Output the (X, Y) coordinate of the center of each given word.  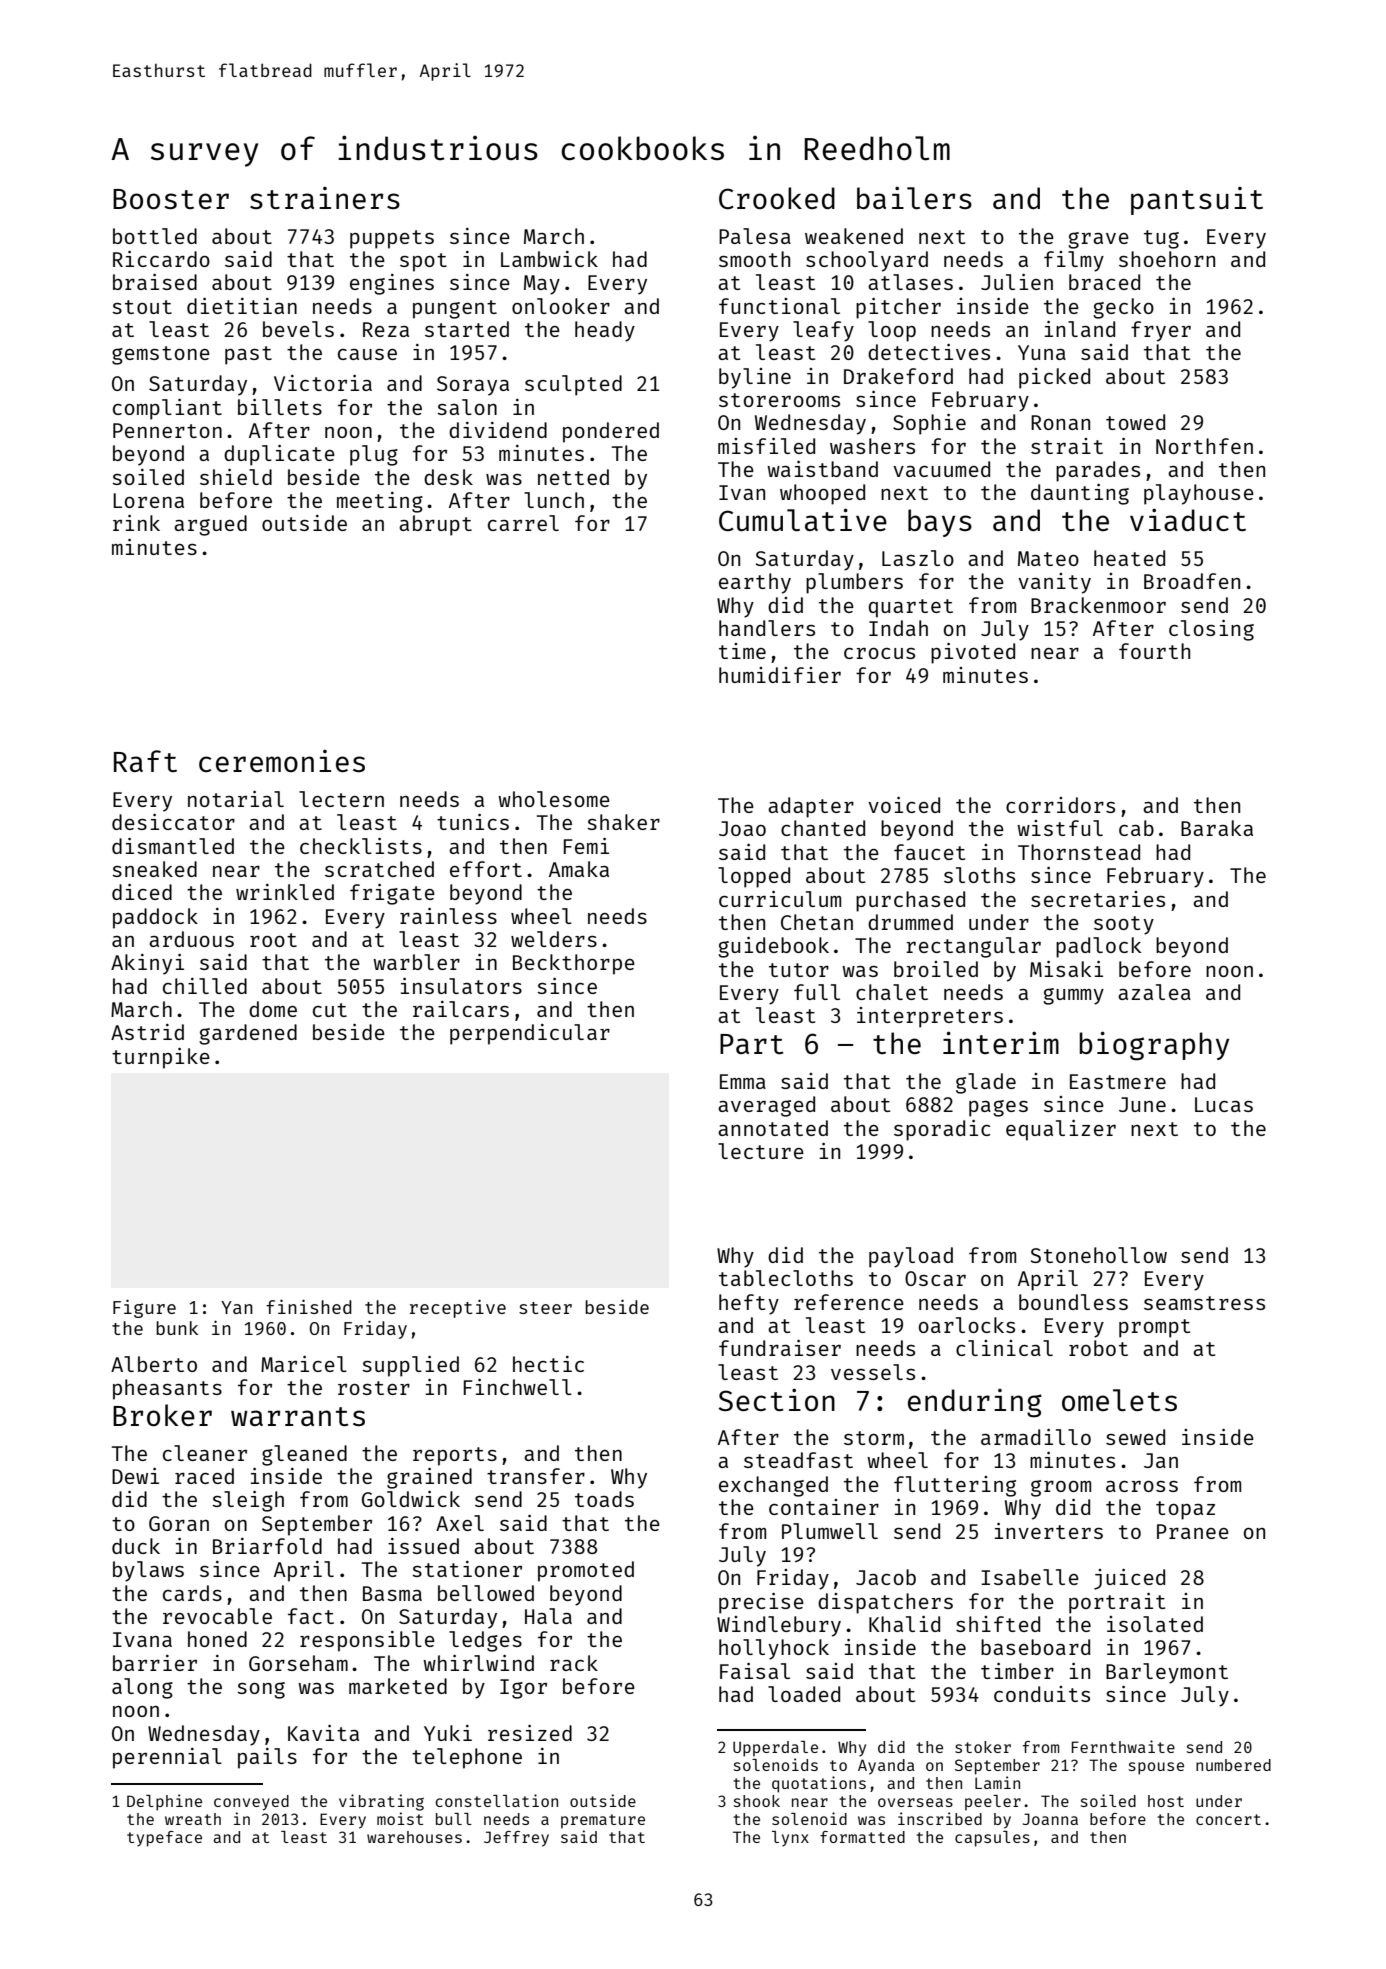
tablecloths (786, 1278)
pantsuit (1197, 201)
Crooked (777, 198)
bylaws (148, 1571)
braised (155, 282)
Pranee (1193, 1531)
